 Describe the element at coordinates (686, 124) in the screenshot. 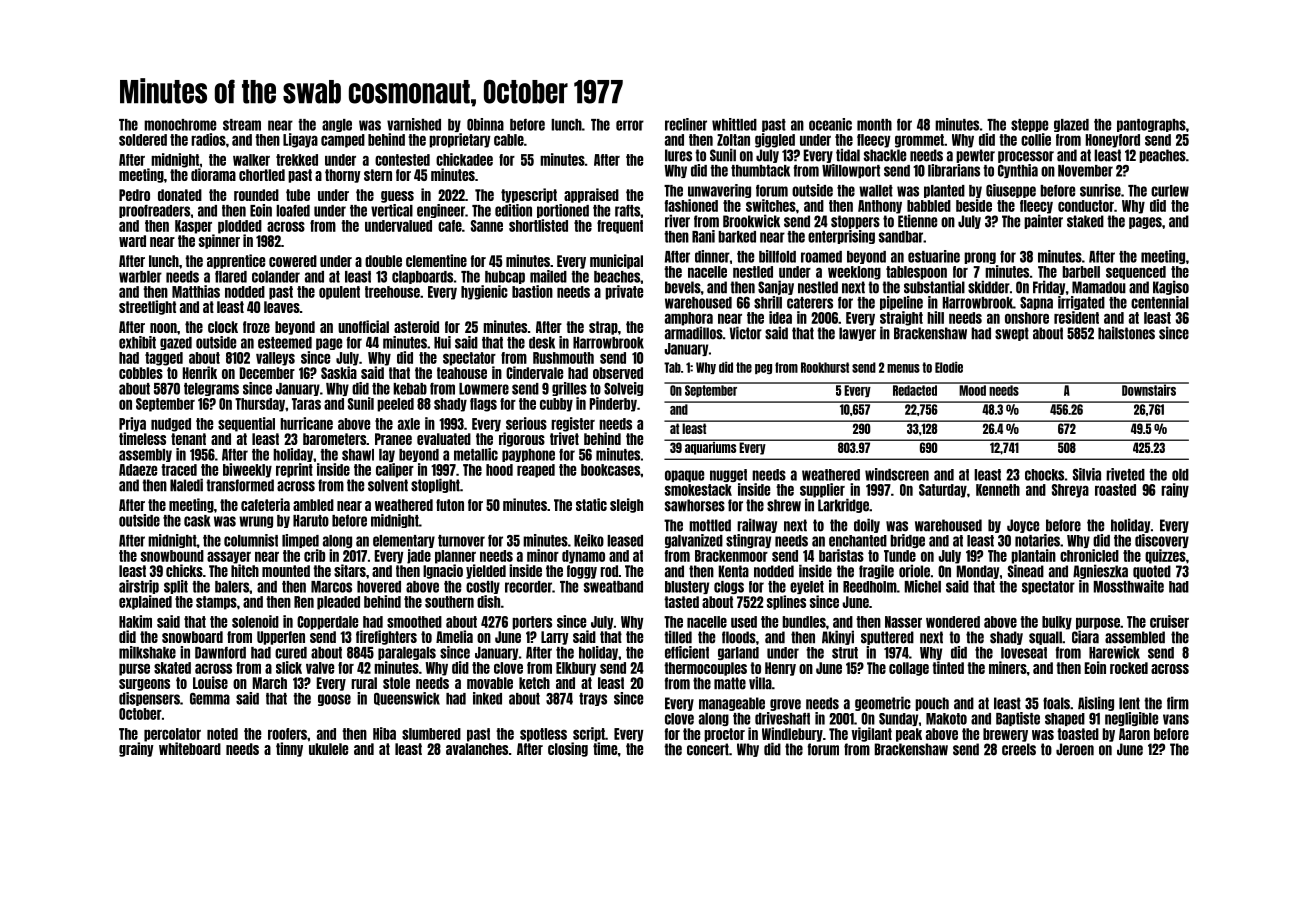

I see `recliner` at that location.
